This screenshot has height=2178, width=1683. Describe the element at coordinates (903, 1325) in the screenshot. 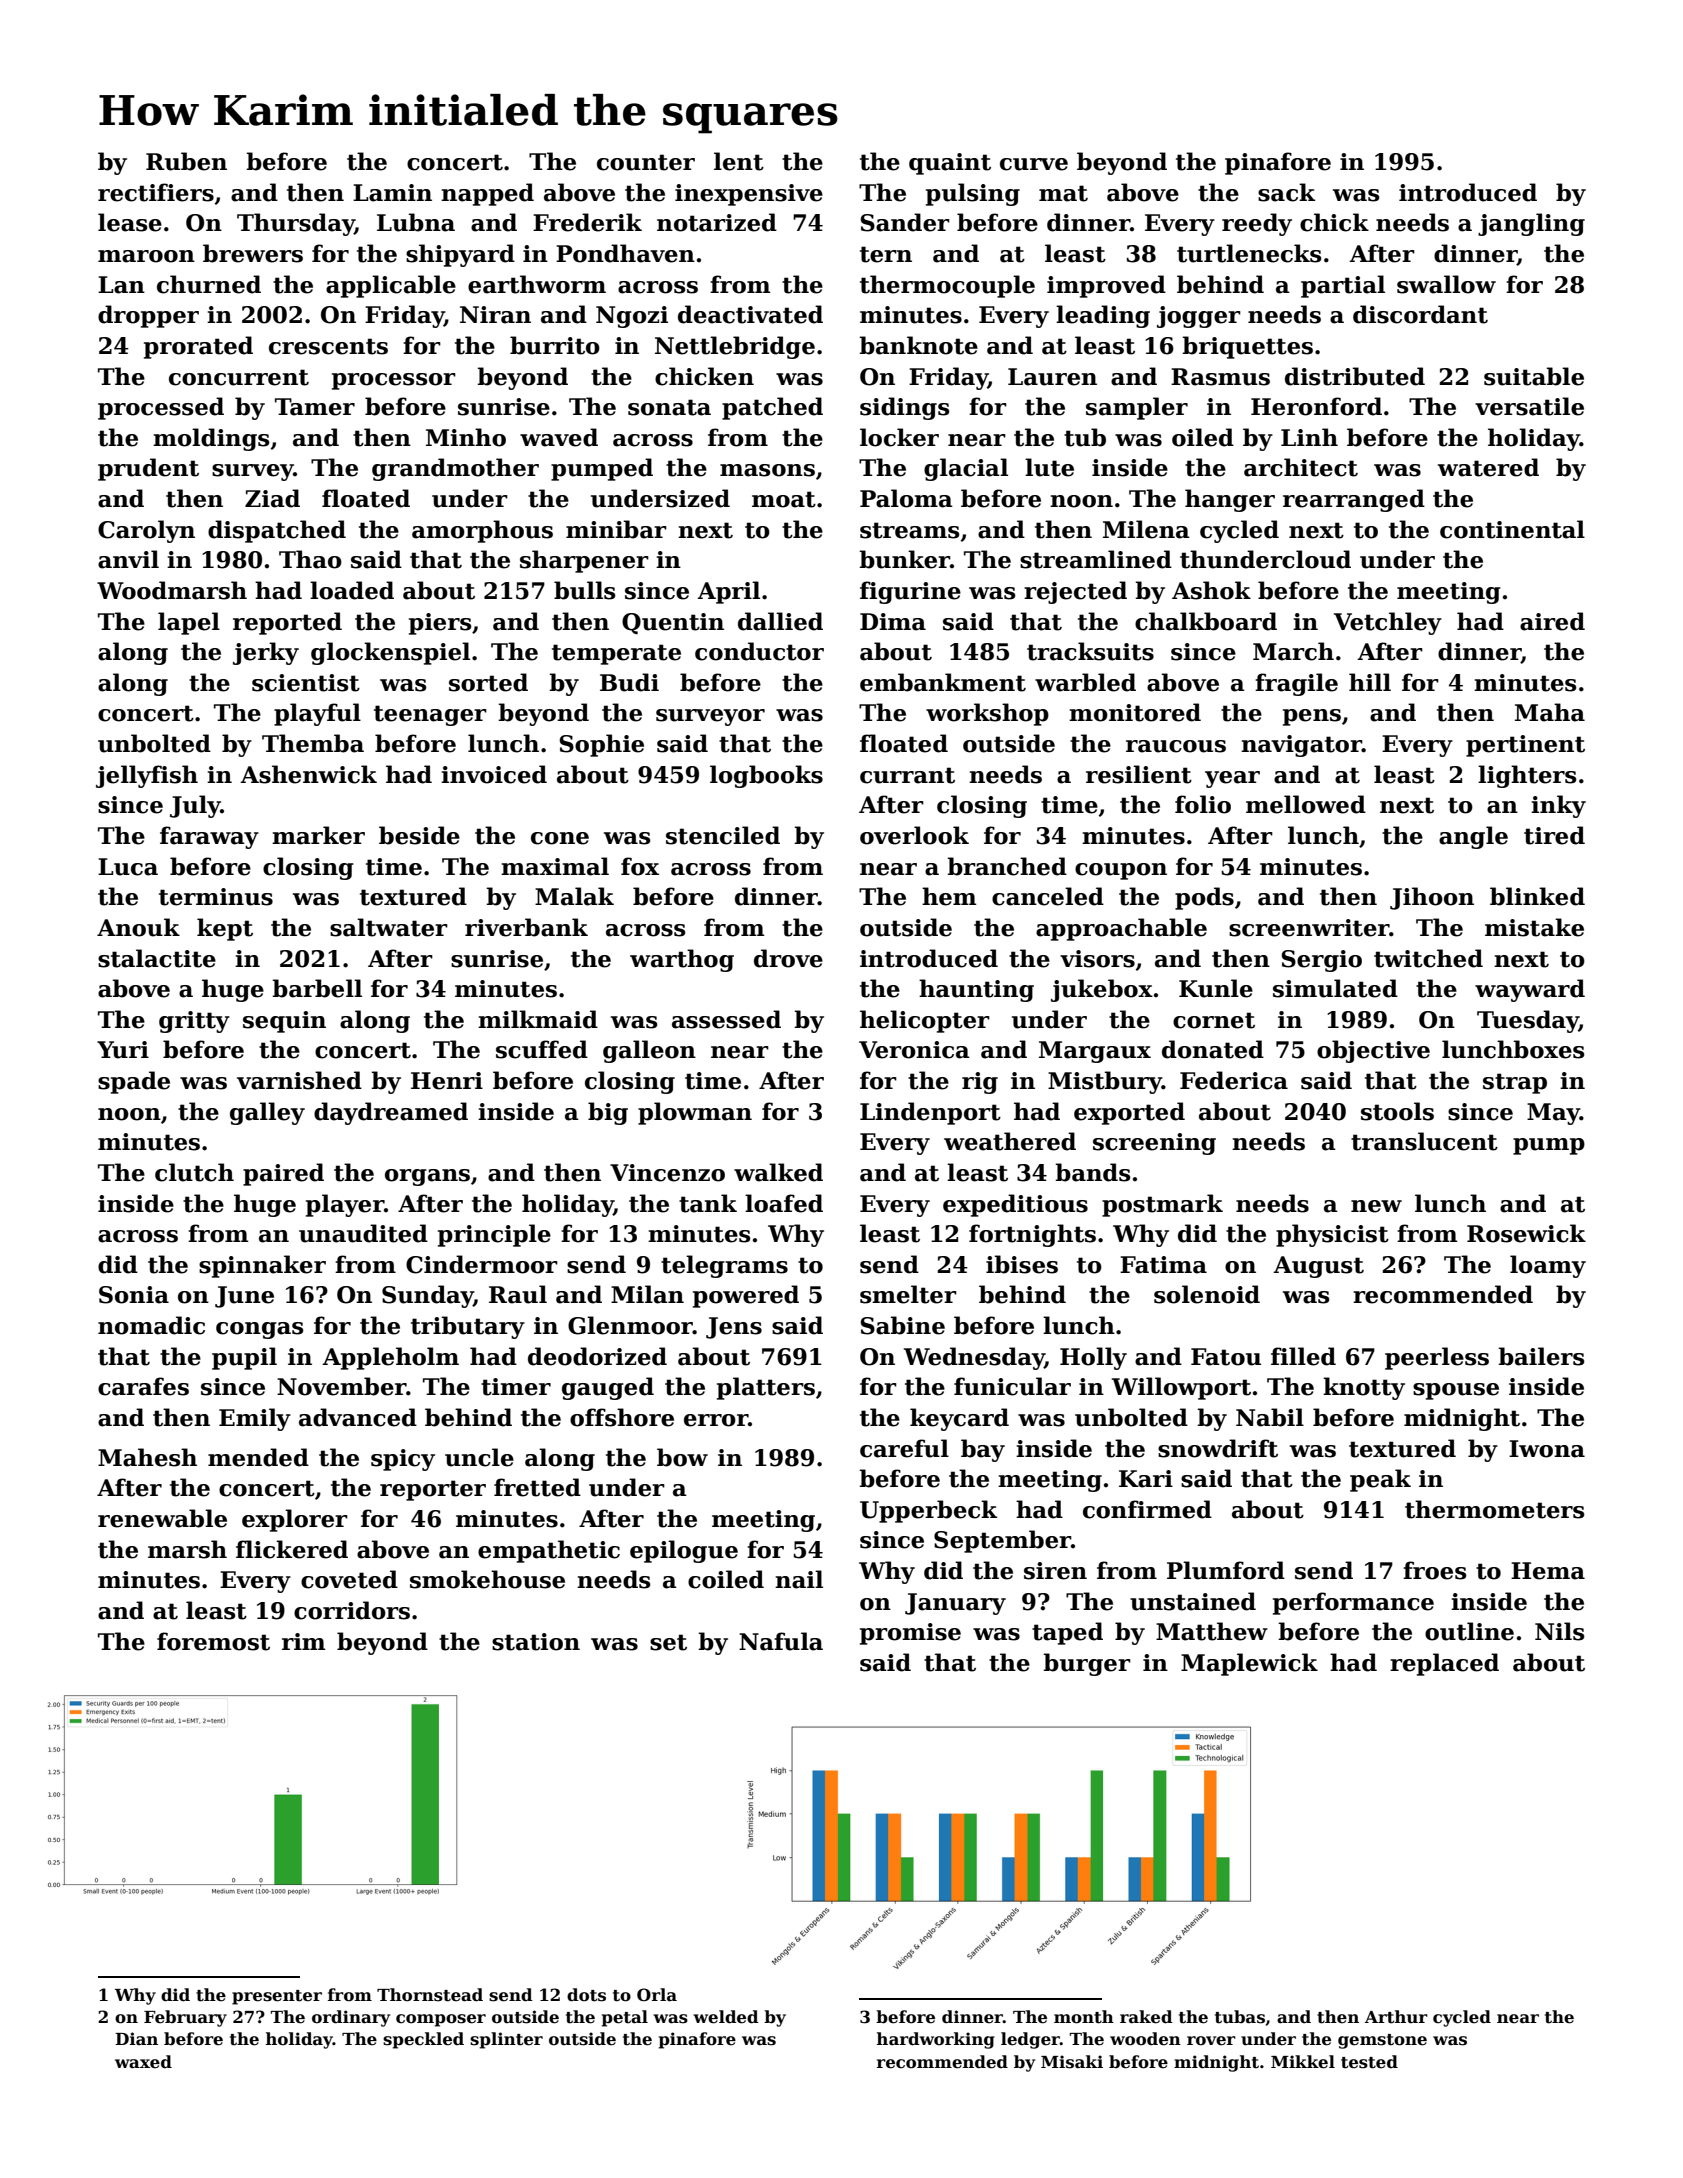

I see `Sabine` at that location.
